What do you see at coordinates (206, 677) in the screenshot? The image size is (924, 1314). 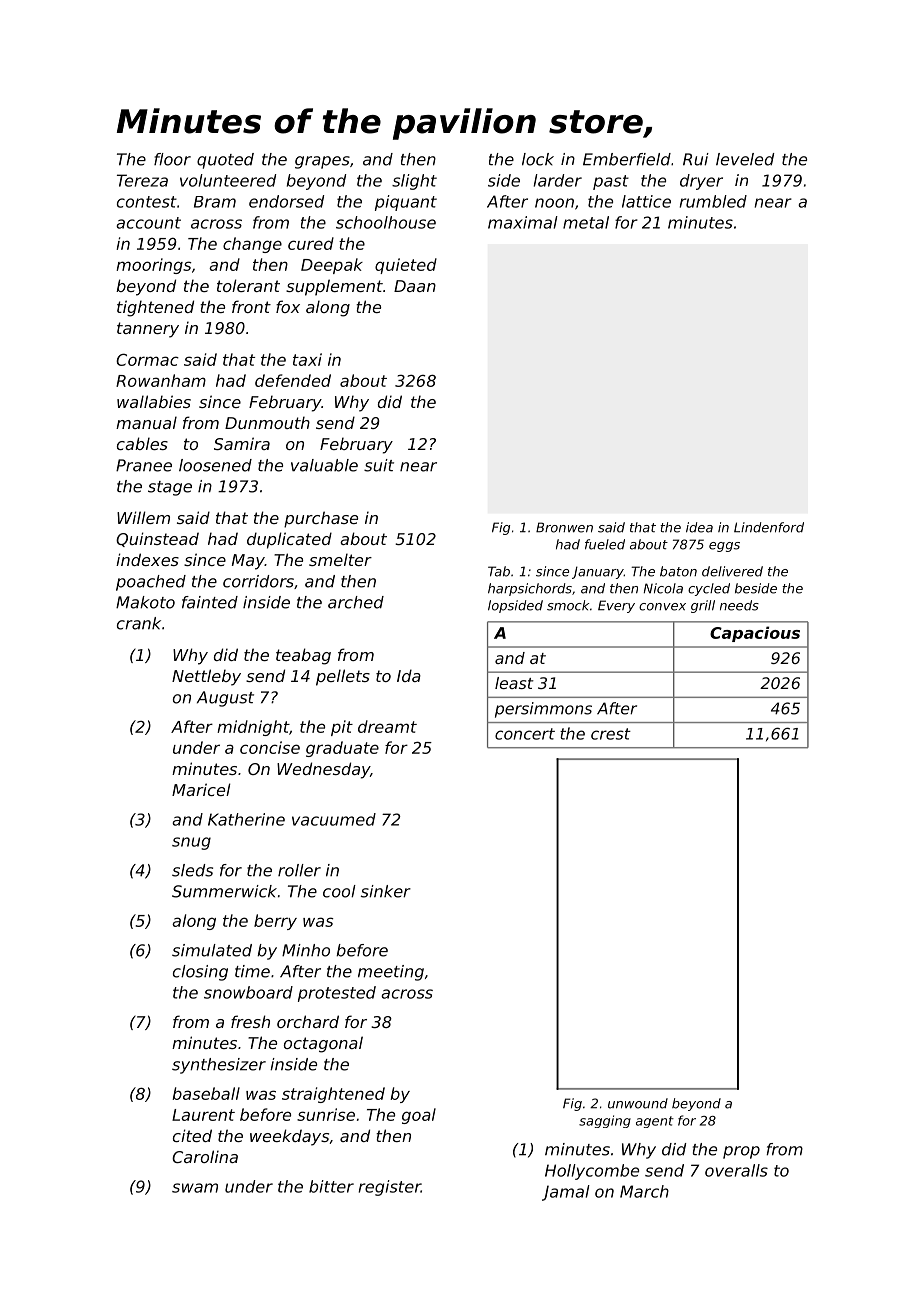 I see `Nettleby` at bounding box center [206, 677].
